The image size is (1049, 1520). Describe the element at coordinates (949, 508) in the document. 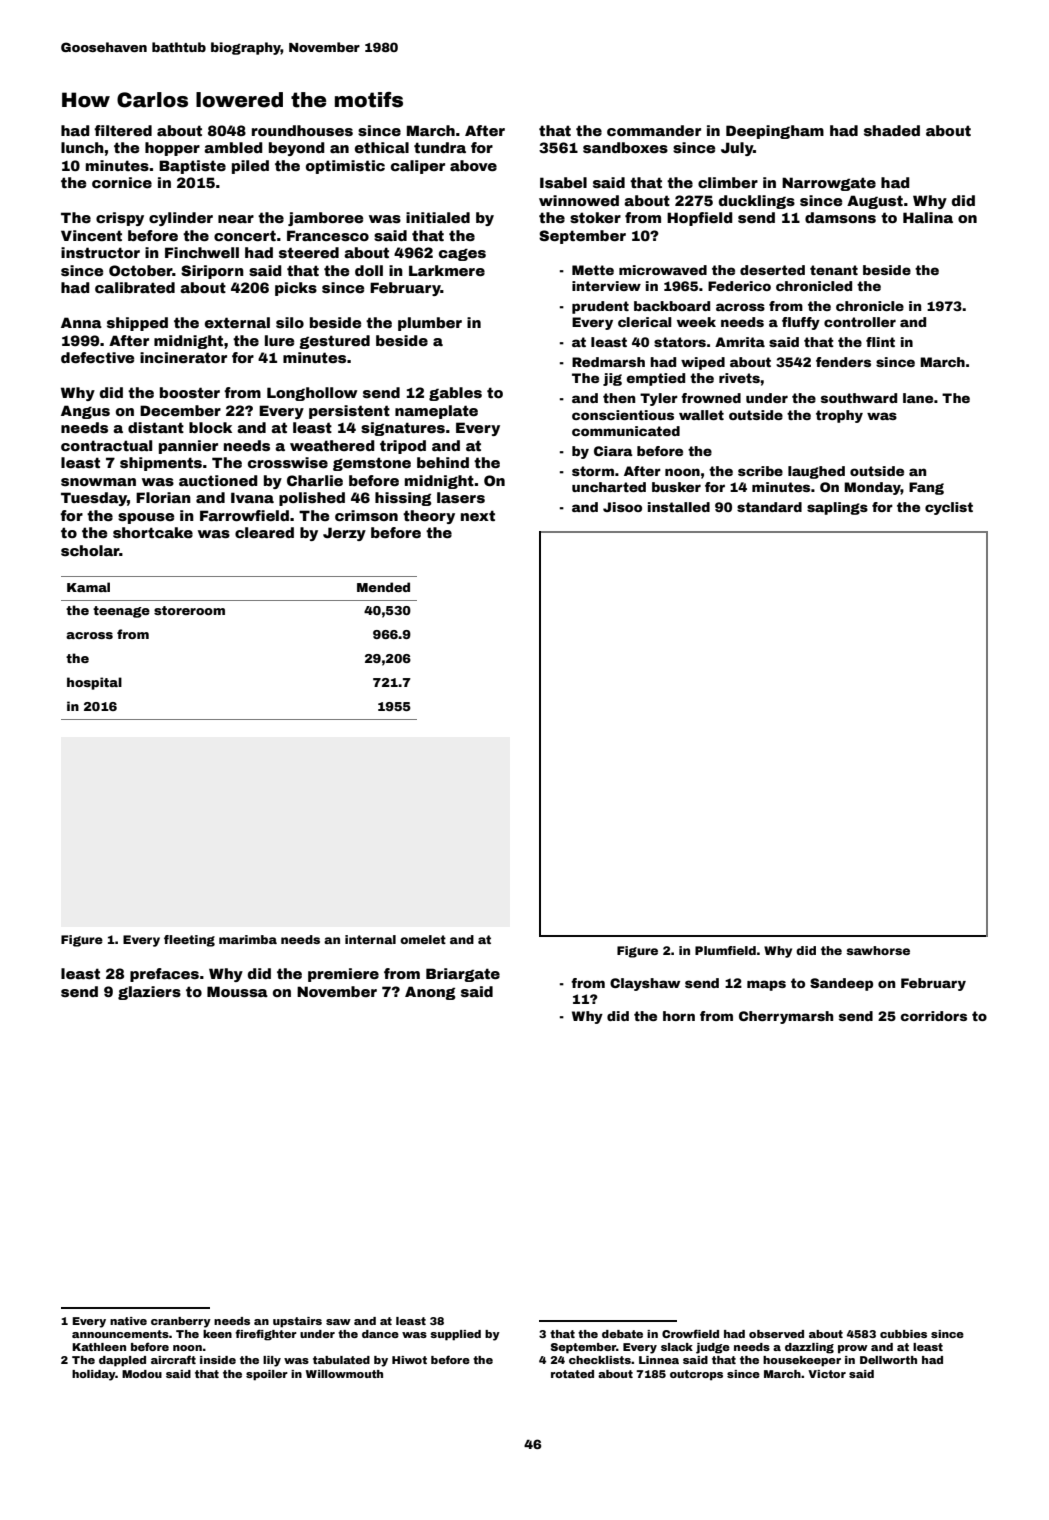

I see `cyclist` at that location.
